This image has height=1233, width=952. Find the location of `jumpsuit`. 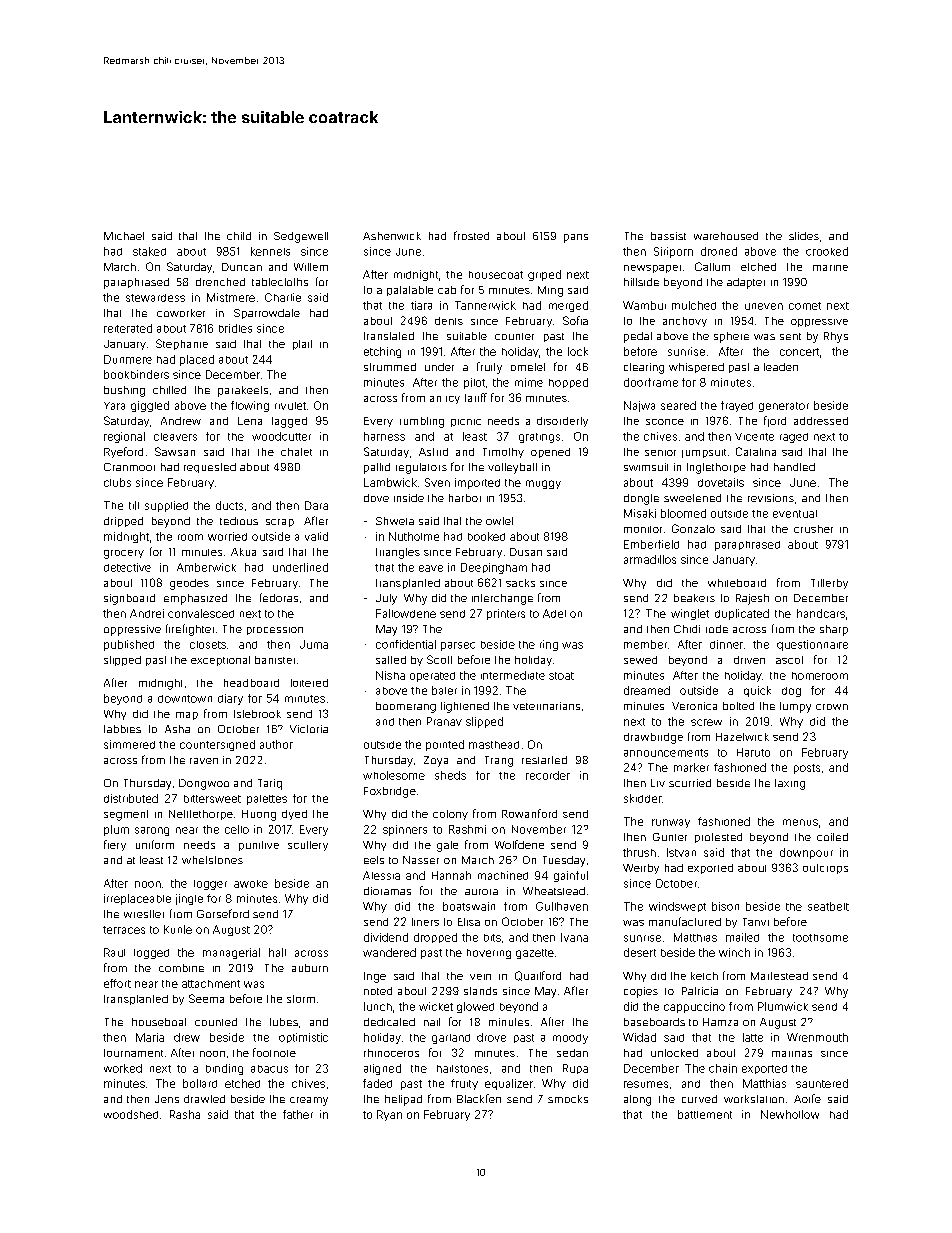

jumpsuit is located at coordinates (704, 453).
